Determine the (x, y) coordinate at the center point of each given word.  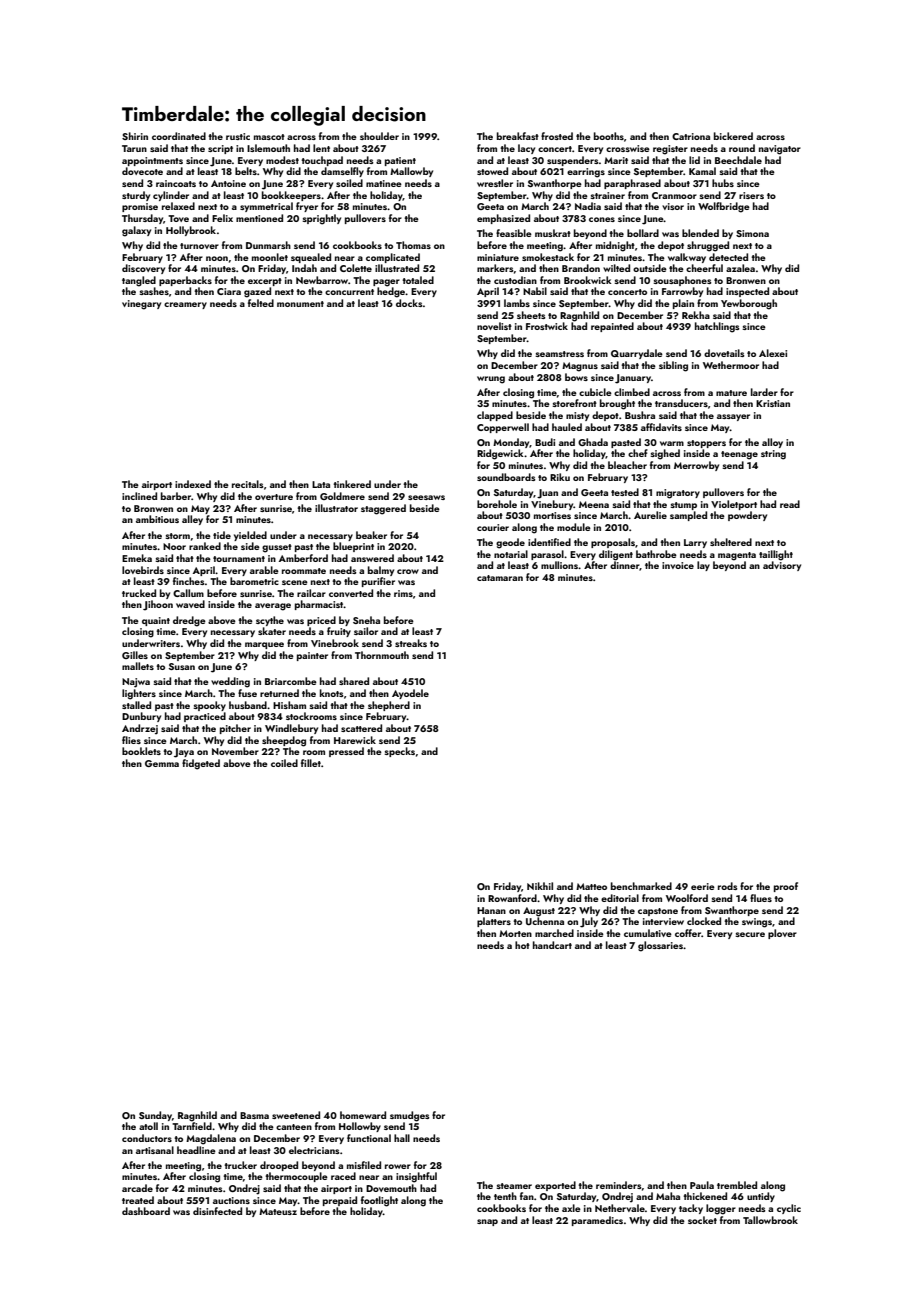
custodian (515, 280)
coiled (284, 763)
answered (372, 558)
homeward (363, 1115)
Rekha (696, 315)
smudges (409, 1116)
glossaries (660, 946)
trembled (737, 1185)
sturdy (136, 196)
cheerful (704, 268)
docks (409, 303)
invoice (678, 565)
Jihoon (158, 605)
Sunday (155, 1116)
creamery (185, 305)
